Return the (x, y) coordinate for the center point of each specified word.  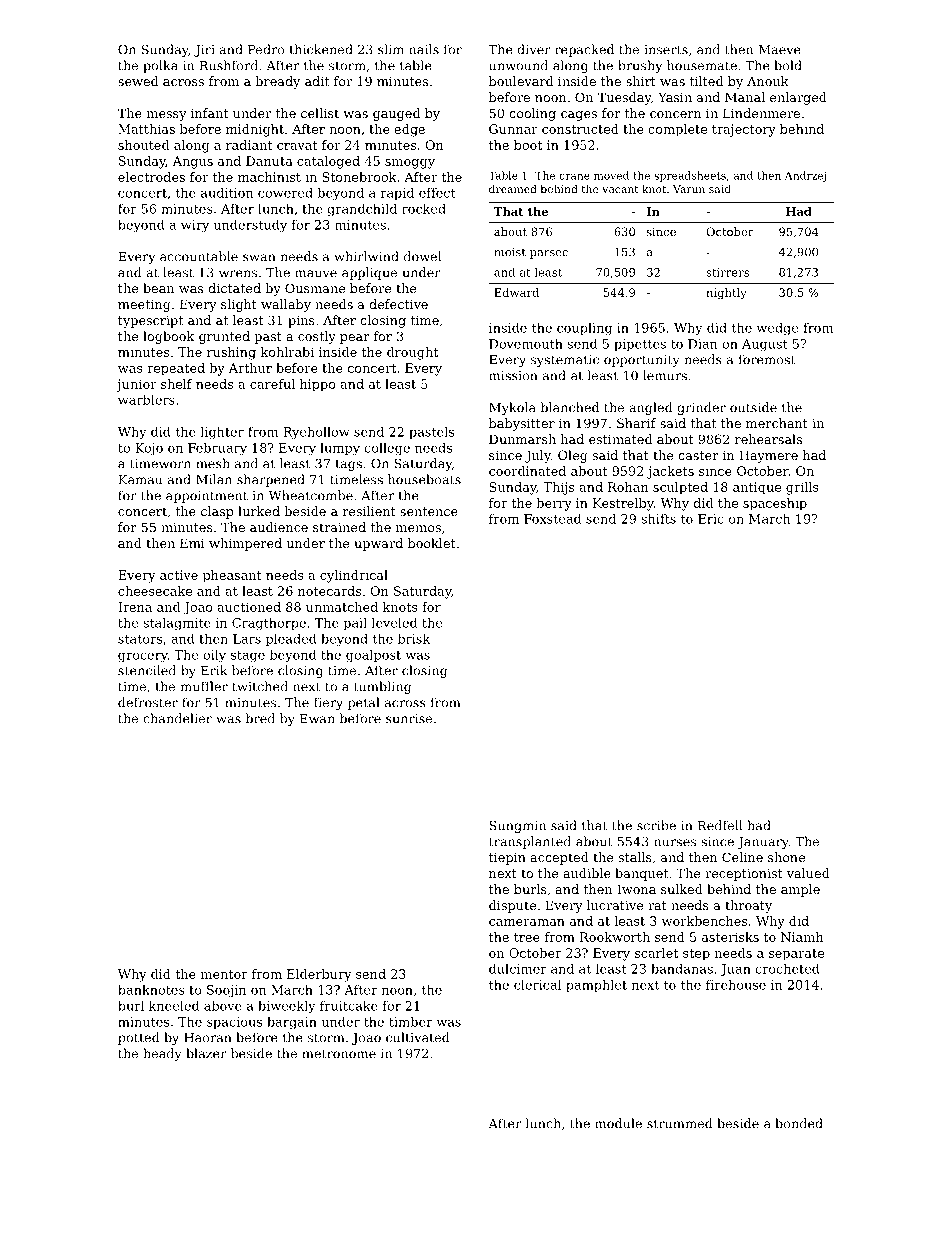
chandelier (177, 718)
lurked (259, 511)
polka (160, 66)
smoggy (410, 164)
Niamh (802, 937)
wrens (238, 274)
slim (391, 49)
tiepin (507, 858)
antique (757, 488)
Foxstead (552, 519)
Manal (745, 97)
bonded (799, 1123)
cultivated (417, 1037)
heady (162, 1054)
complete (677, 130)
